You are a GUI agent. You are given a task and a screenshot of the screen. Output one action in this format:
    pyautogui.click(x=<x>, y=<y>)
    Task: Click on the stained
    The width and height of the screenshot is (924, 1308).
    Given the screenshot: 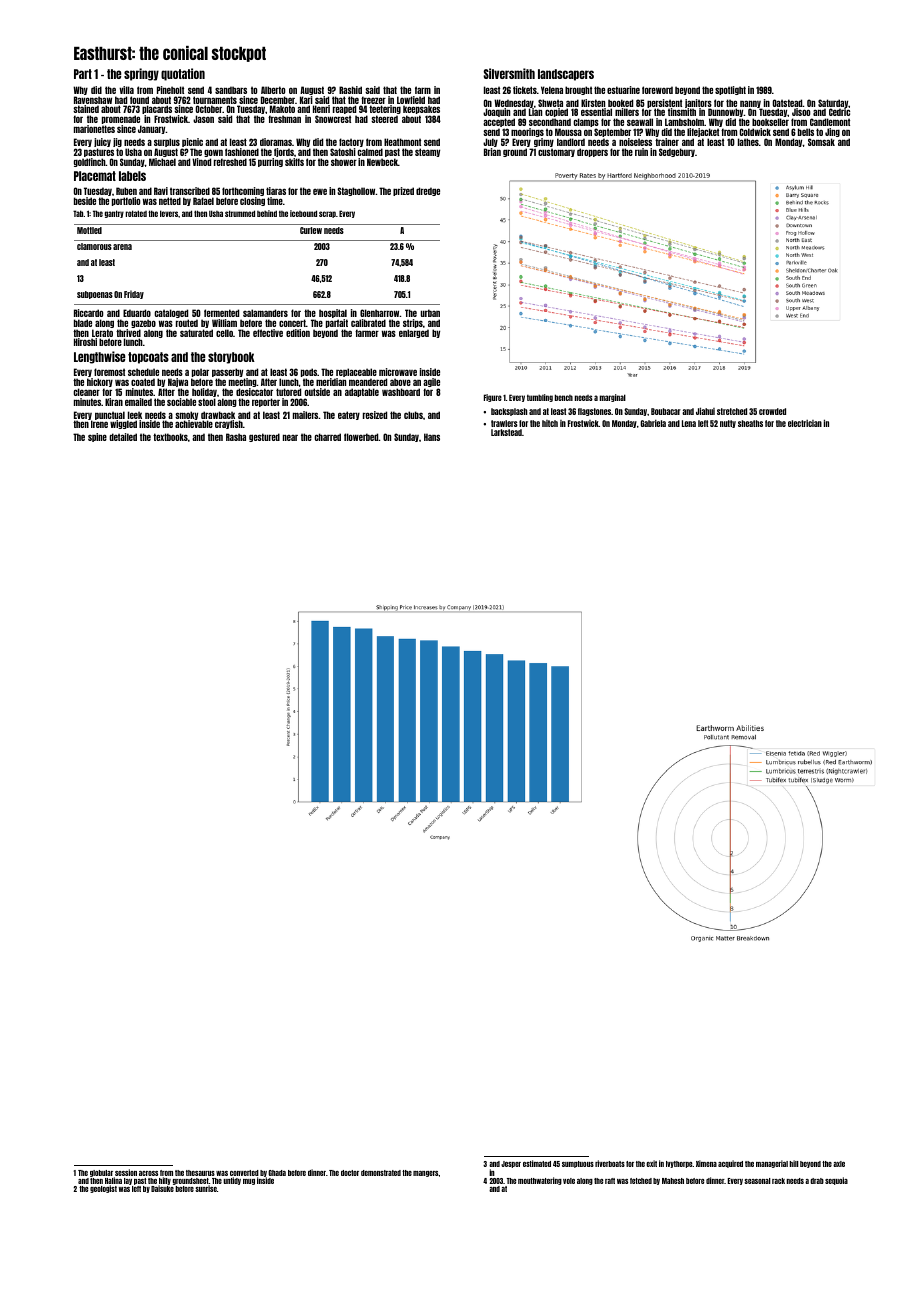 What is the action you would take?
    pyautogui.click(x=86, y=109)
